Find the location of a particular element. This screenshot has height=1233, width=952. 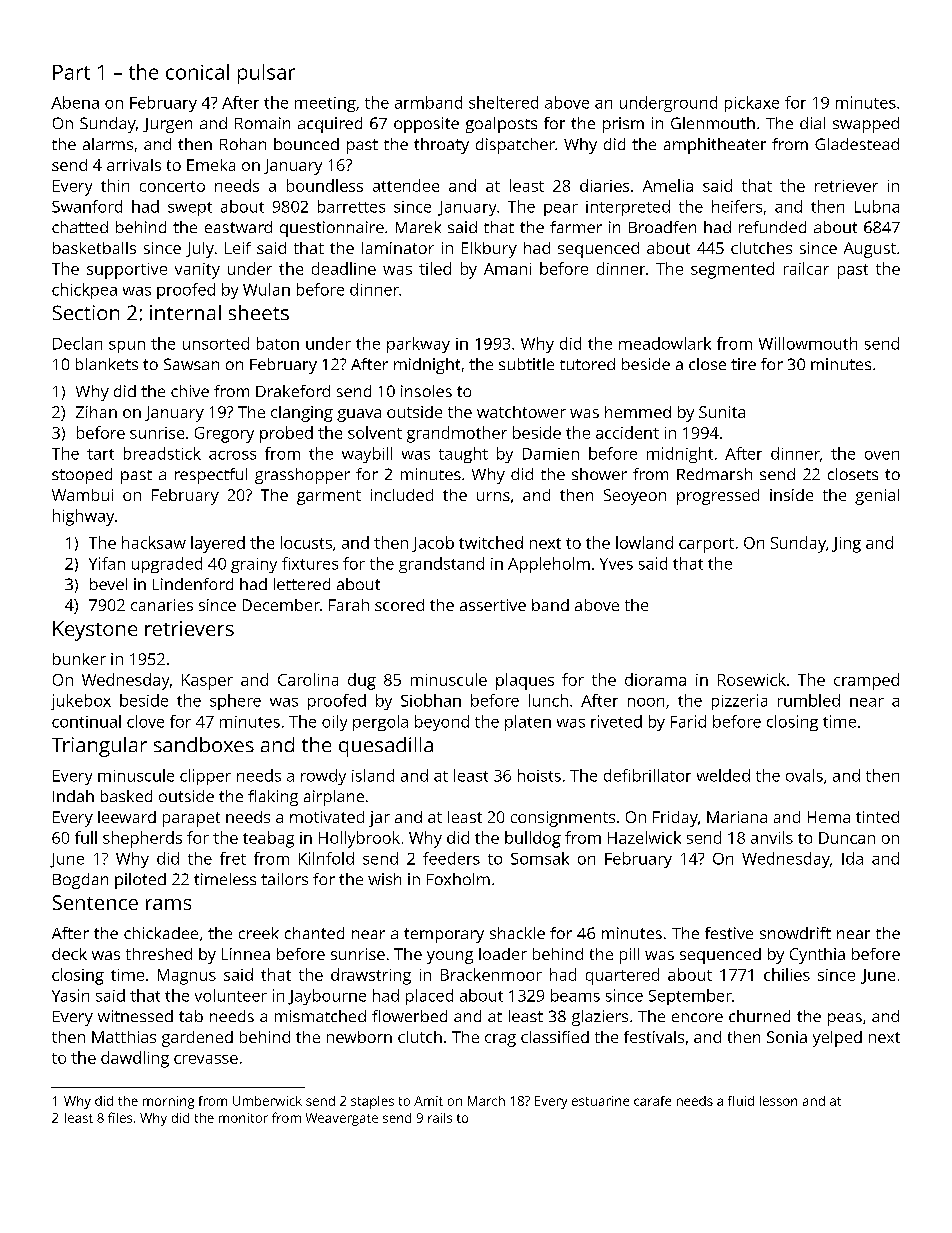

Gladestead is located at coordinates (857, 144).
